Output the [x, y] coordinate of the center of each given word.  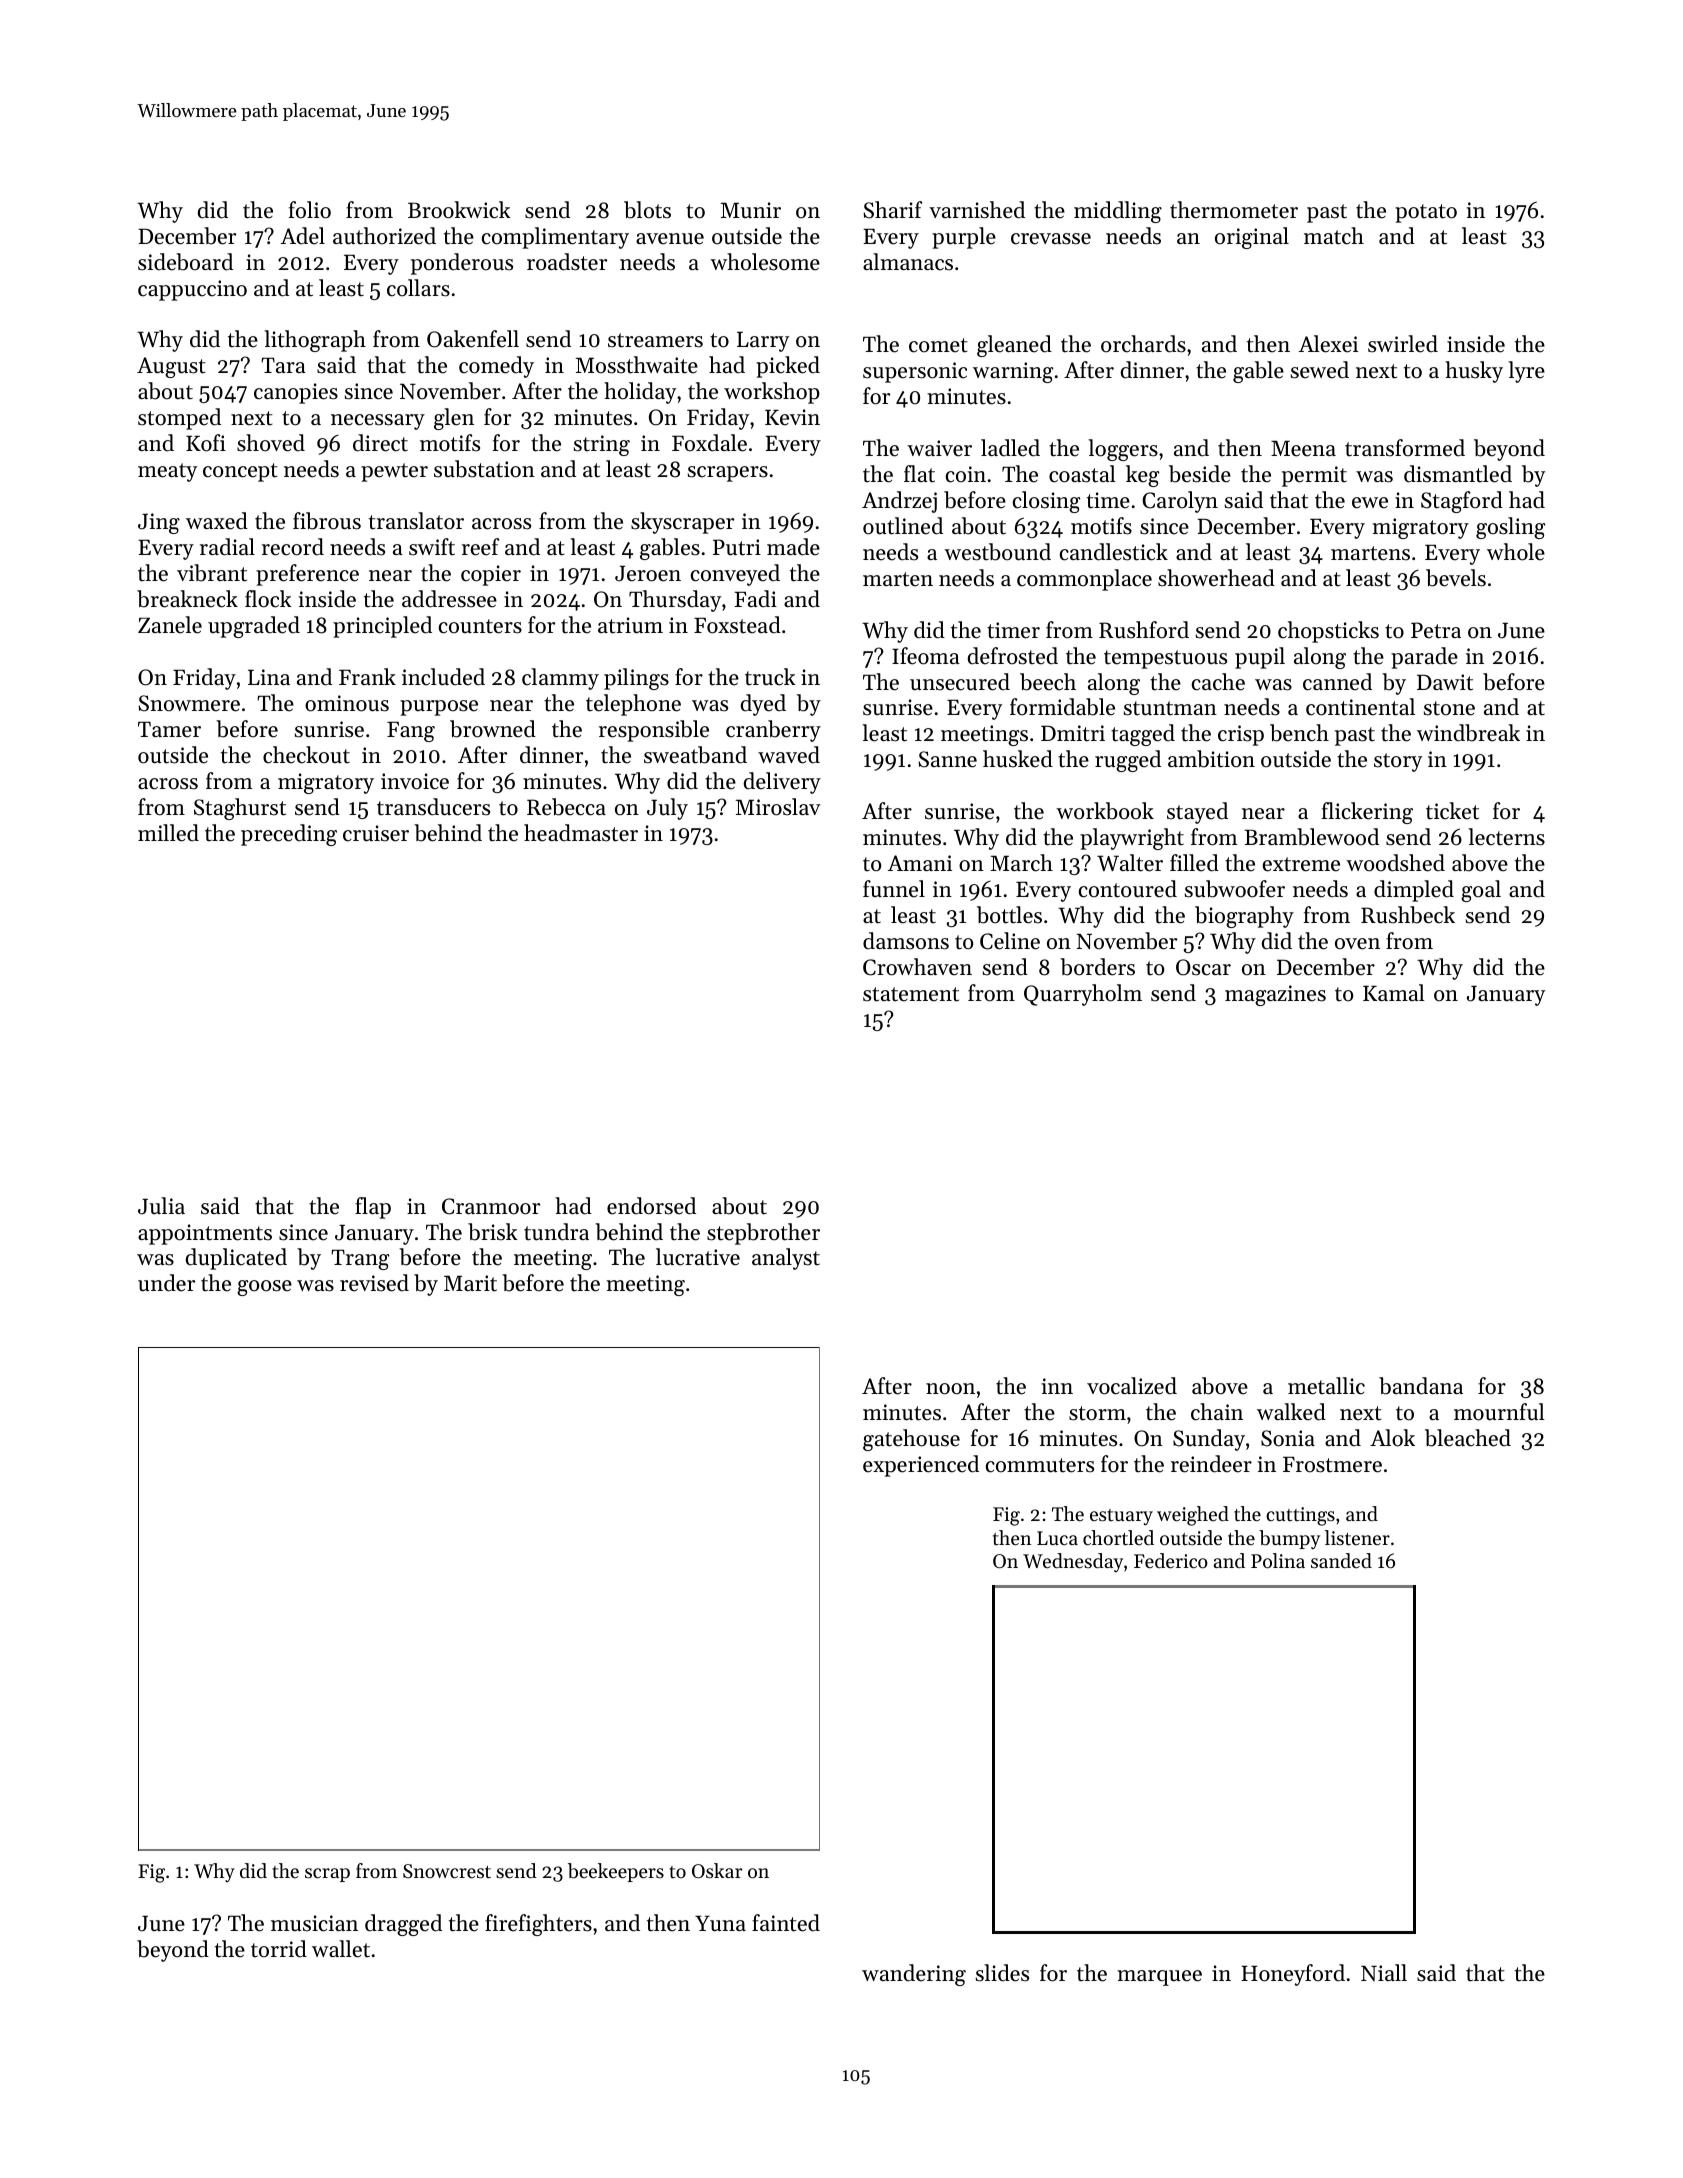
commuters [1040, 1465]
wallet [341, 1949]
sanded [1341, 1561]
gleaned [1014, 346]
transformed [1405, 448]
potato [1426, 213]
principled [382, 627]
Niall [1384, 1972]
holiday [640, 393]
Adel [303, 236]
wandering [914, 1975]
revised [374, 1283]
